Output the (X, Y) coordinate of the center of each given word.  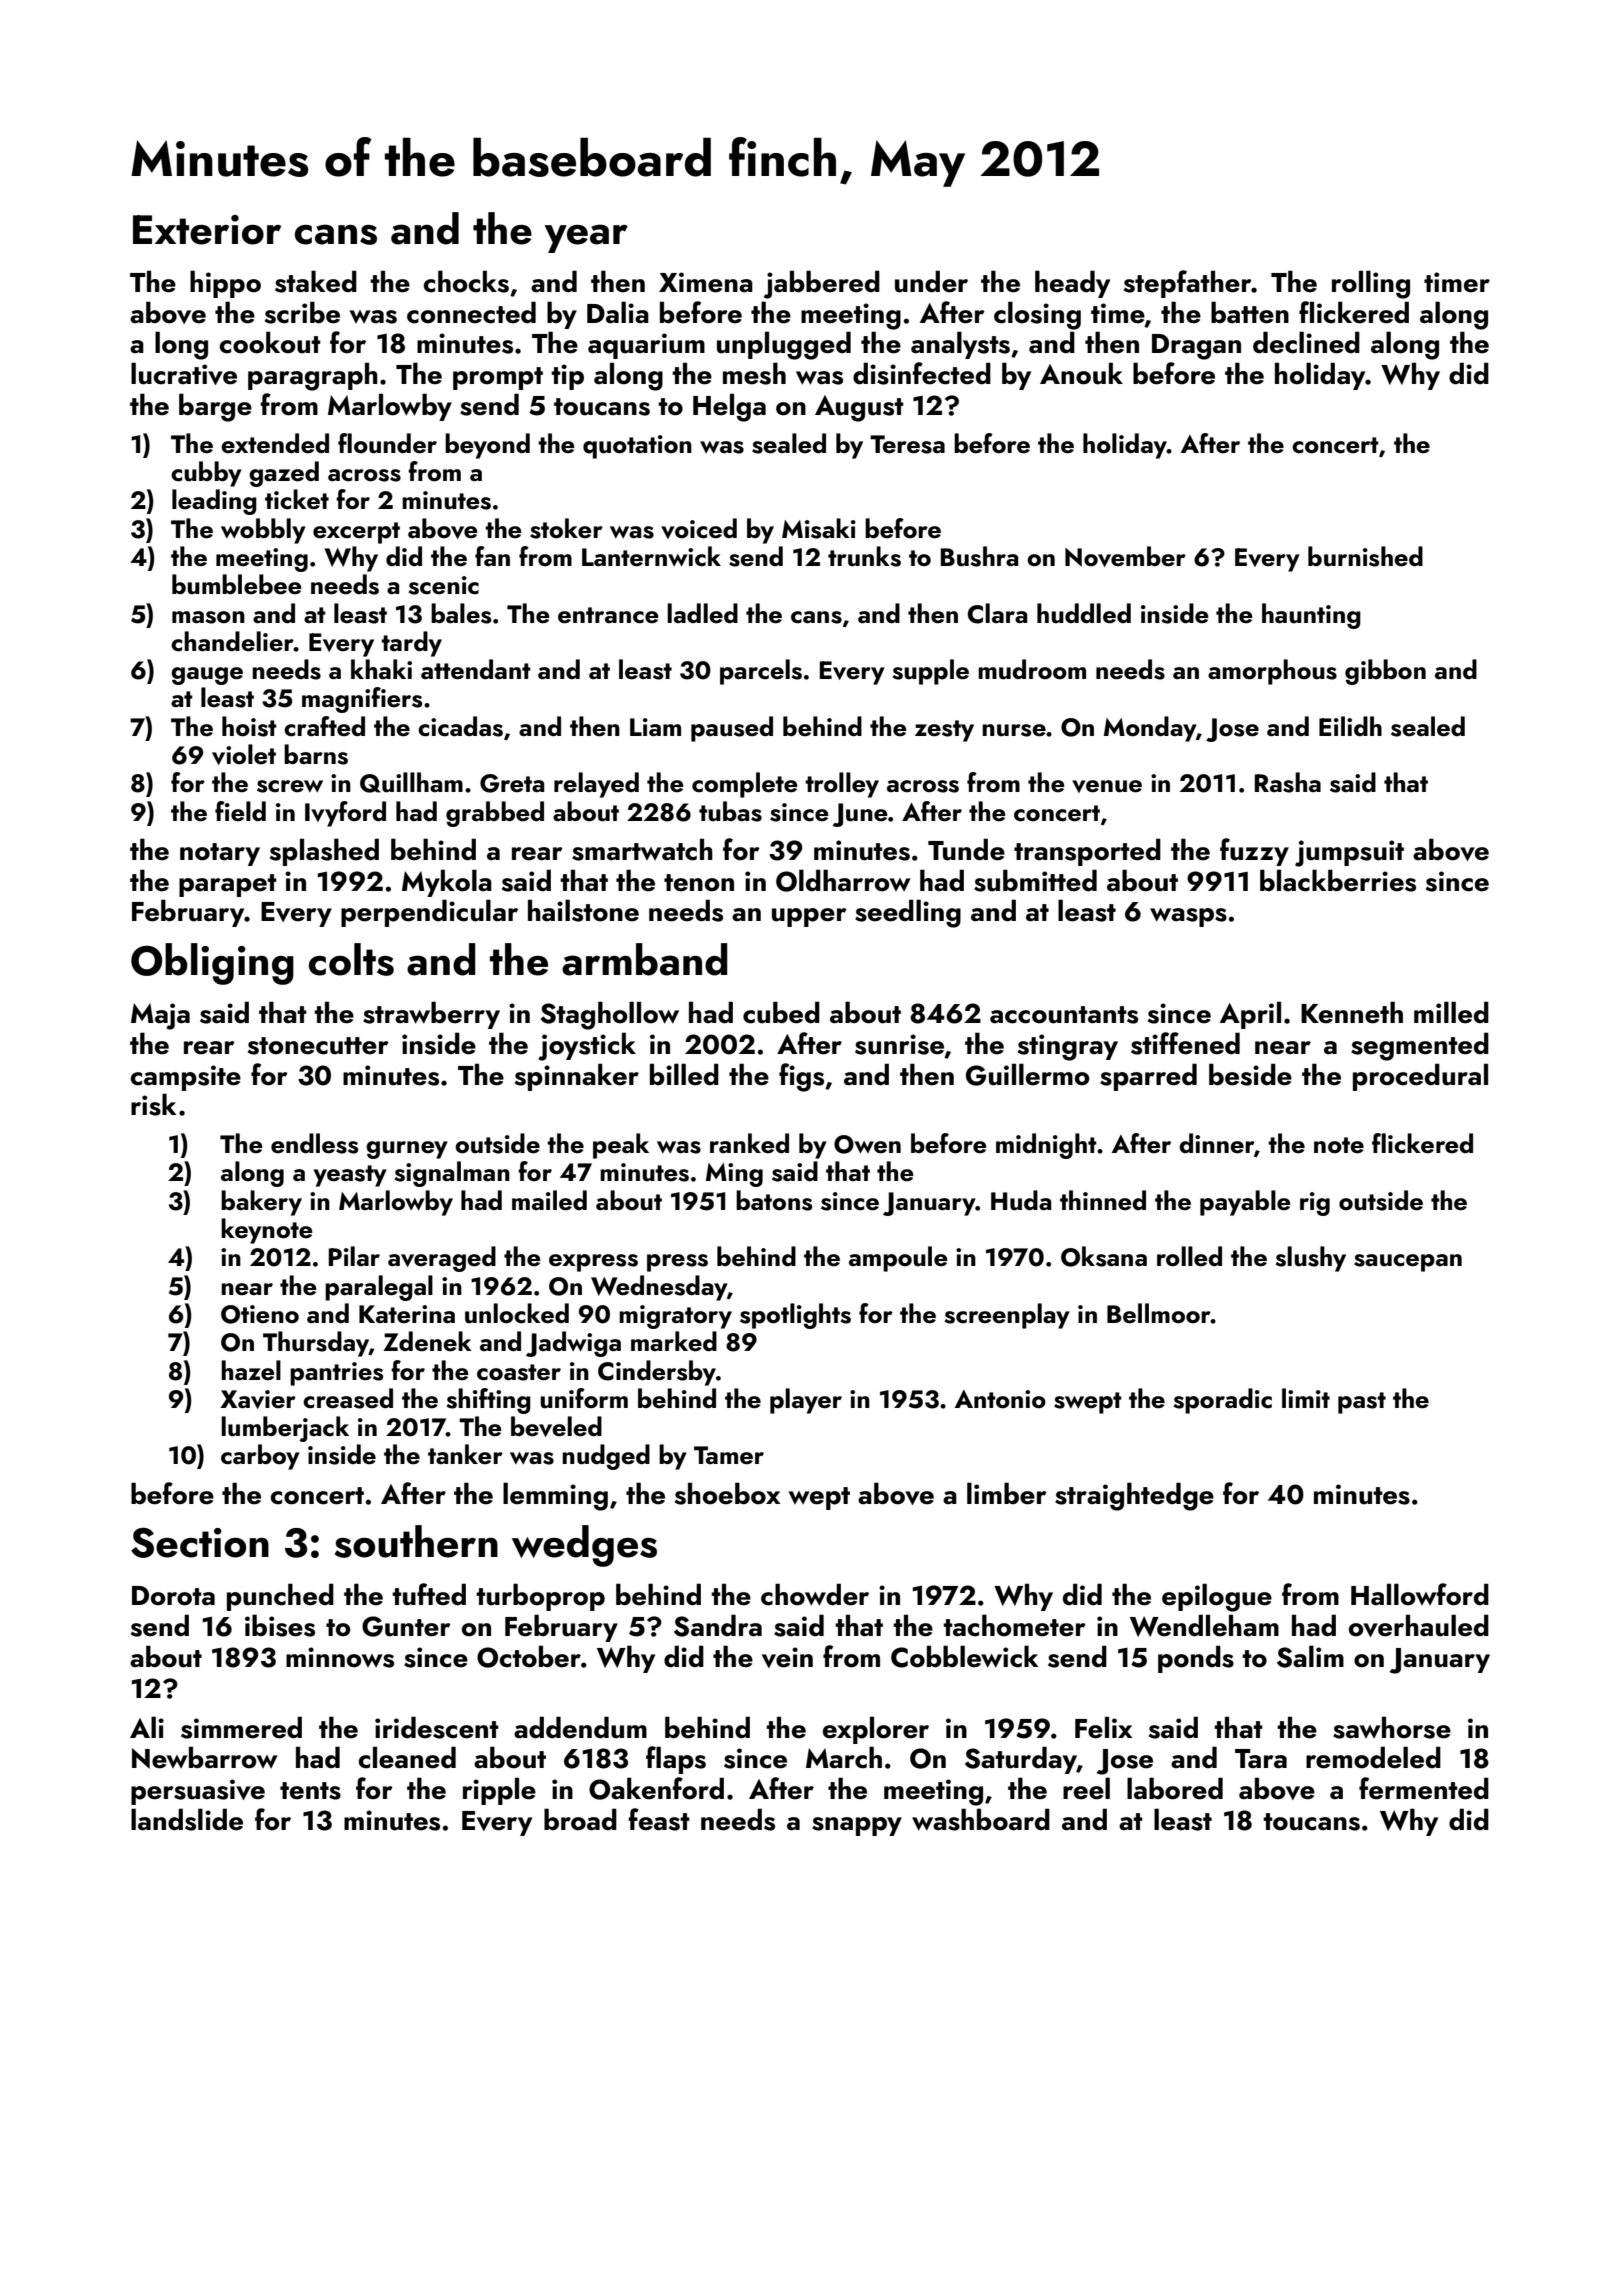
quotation (637, 447)
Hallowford (1420, 1594)
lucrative (184, 373)
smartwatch (642, 849)
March (844, 1757)
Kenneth (1352, 1012)
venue (1107, 786)
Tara (1261, 1759)
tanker (465, 1454)
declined (1306, 342)
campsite (185, 1078)
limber (1007, 1493)
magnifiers (362, 700)
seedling (908, 913)
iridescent (437, 1727)
